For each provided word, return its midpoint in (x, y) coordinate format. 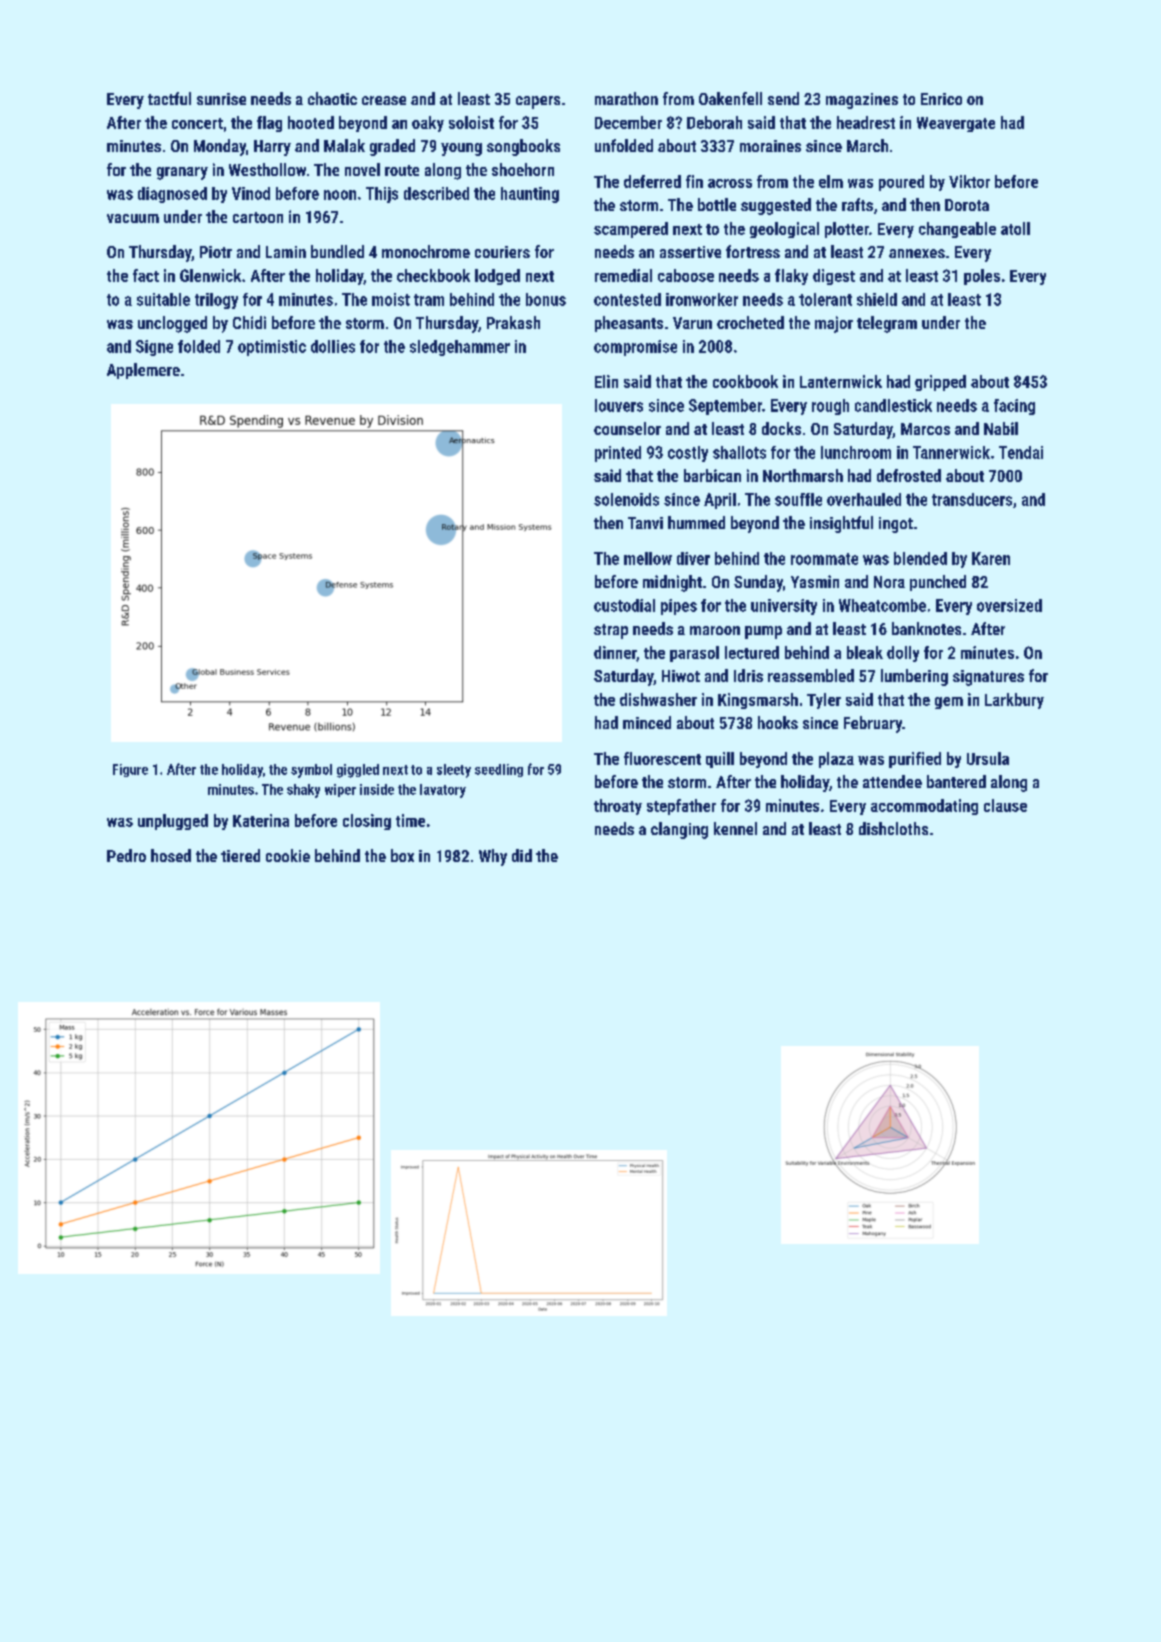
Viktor (969, 181)
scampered (631, 230)
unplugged (173, 822)
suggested (776, 206)
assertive (690, 252)
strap (611, 631)
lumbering (914, 677)
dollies (333, 346)
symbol (311, 771)
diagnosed (172, 195)
